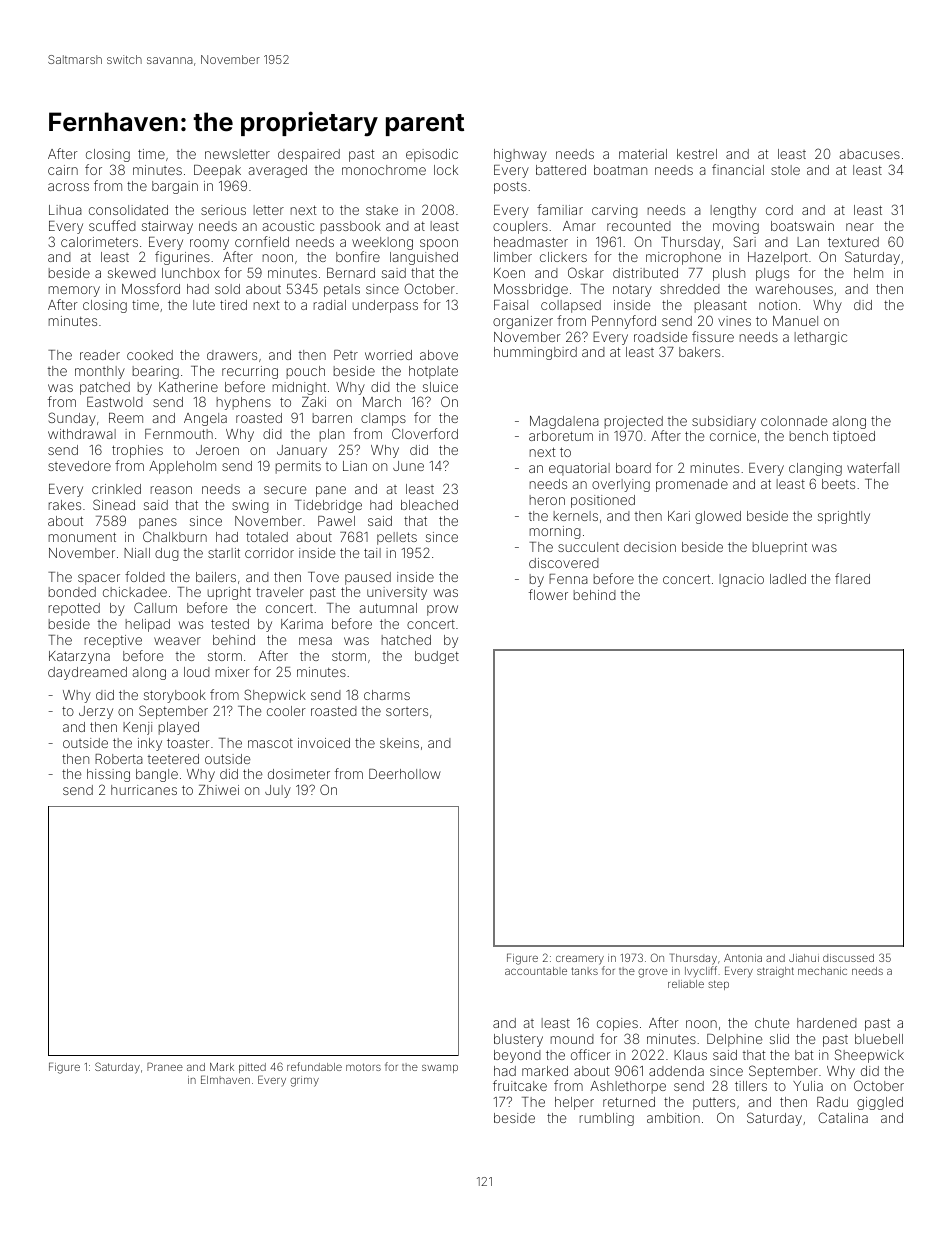 The height and width of the screenshot is (1233, 952). Describe the element at coordinates (548, 594) in the screenshot. I see `flower` at that location.
